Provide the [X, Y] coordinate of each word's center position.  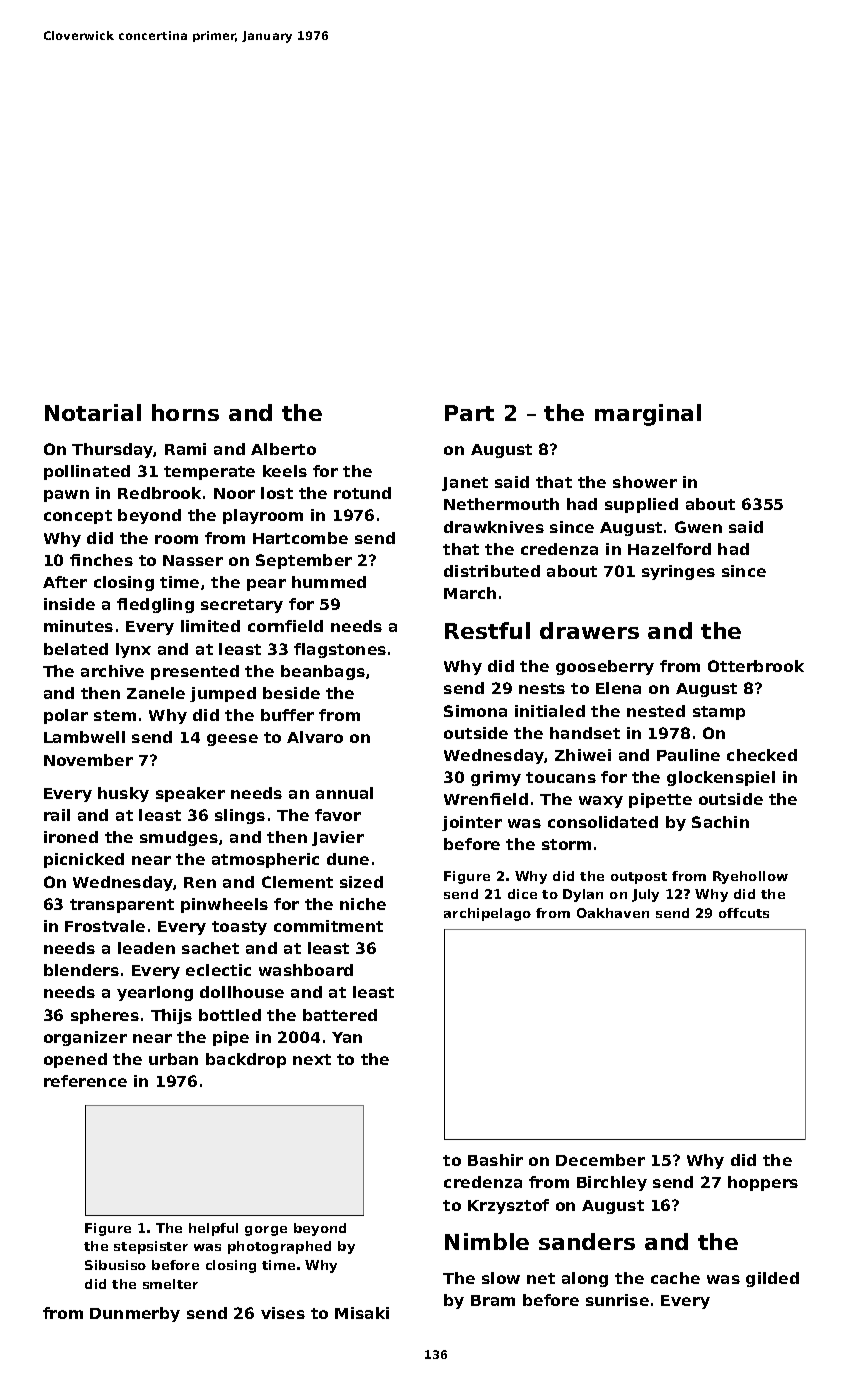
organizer [85, 1038]
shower [645, 482]
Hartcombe [300, 538]
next [312, 1059]
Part [469, 413]
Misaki [362, 1313]
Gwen [698, 527]
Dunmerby [135, 1314]
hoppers [763, 1183]
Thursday [113, 450]
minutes [78, 626]
